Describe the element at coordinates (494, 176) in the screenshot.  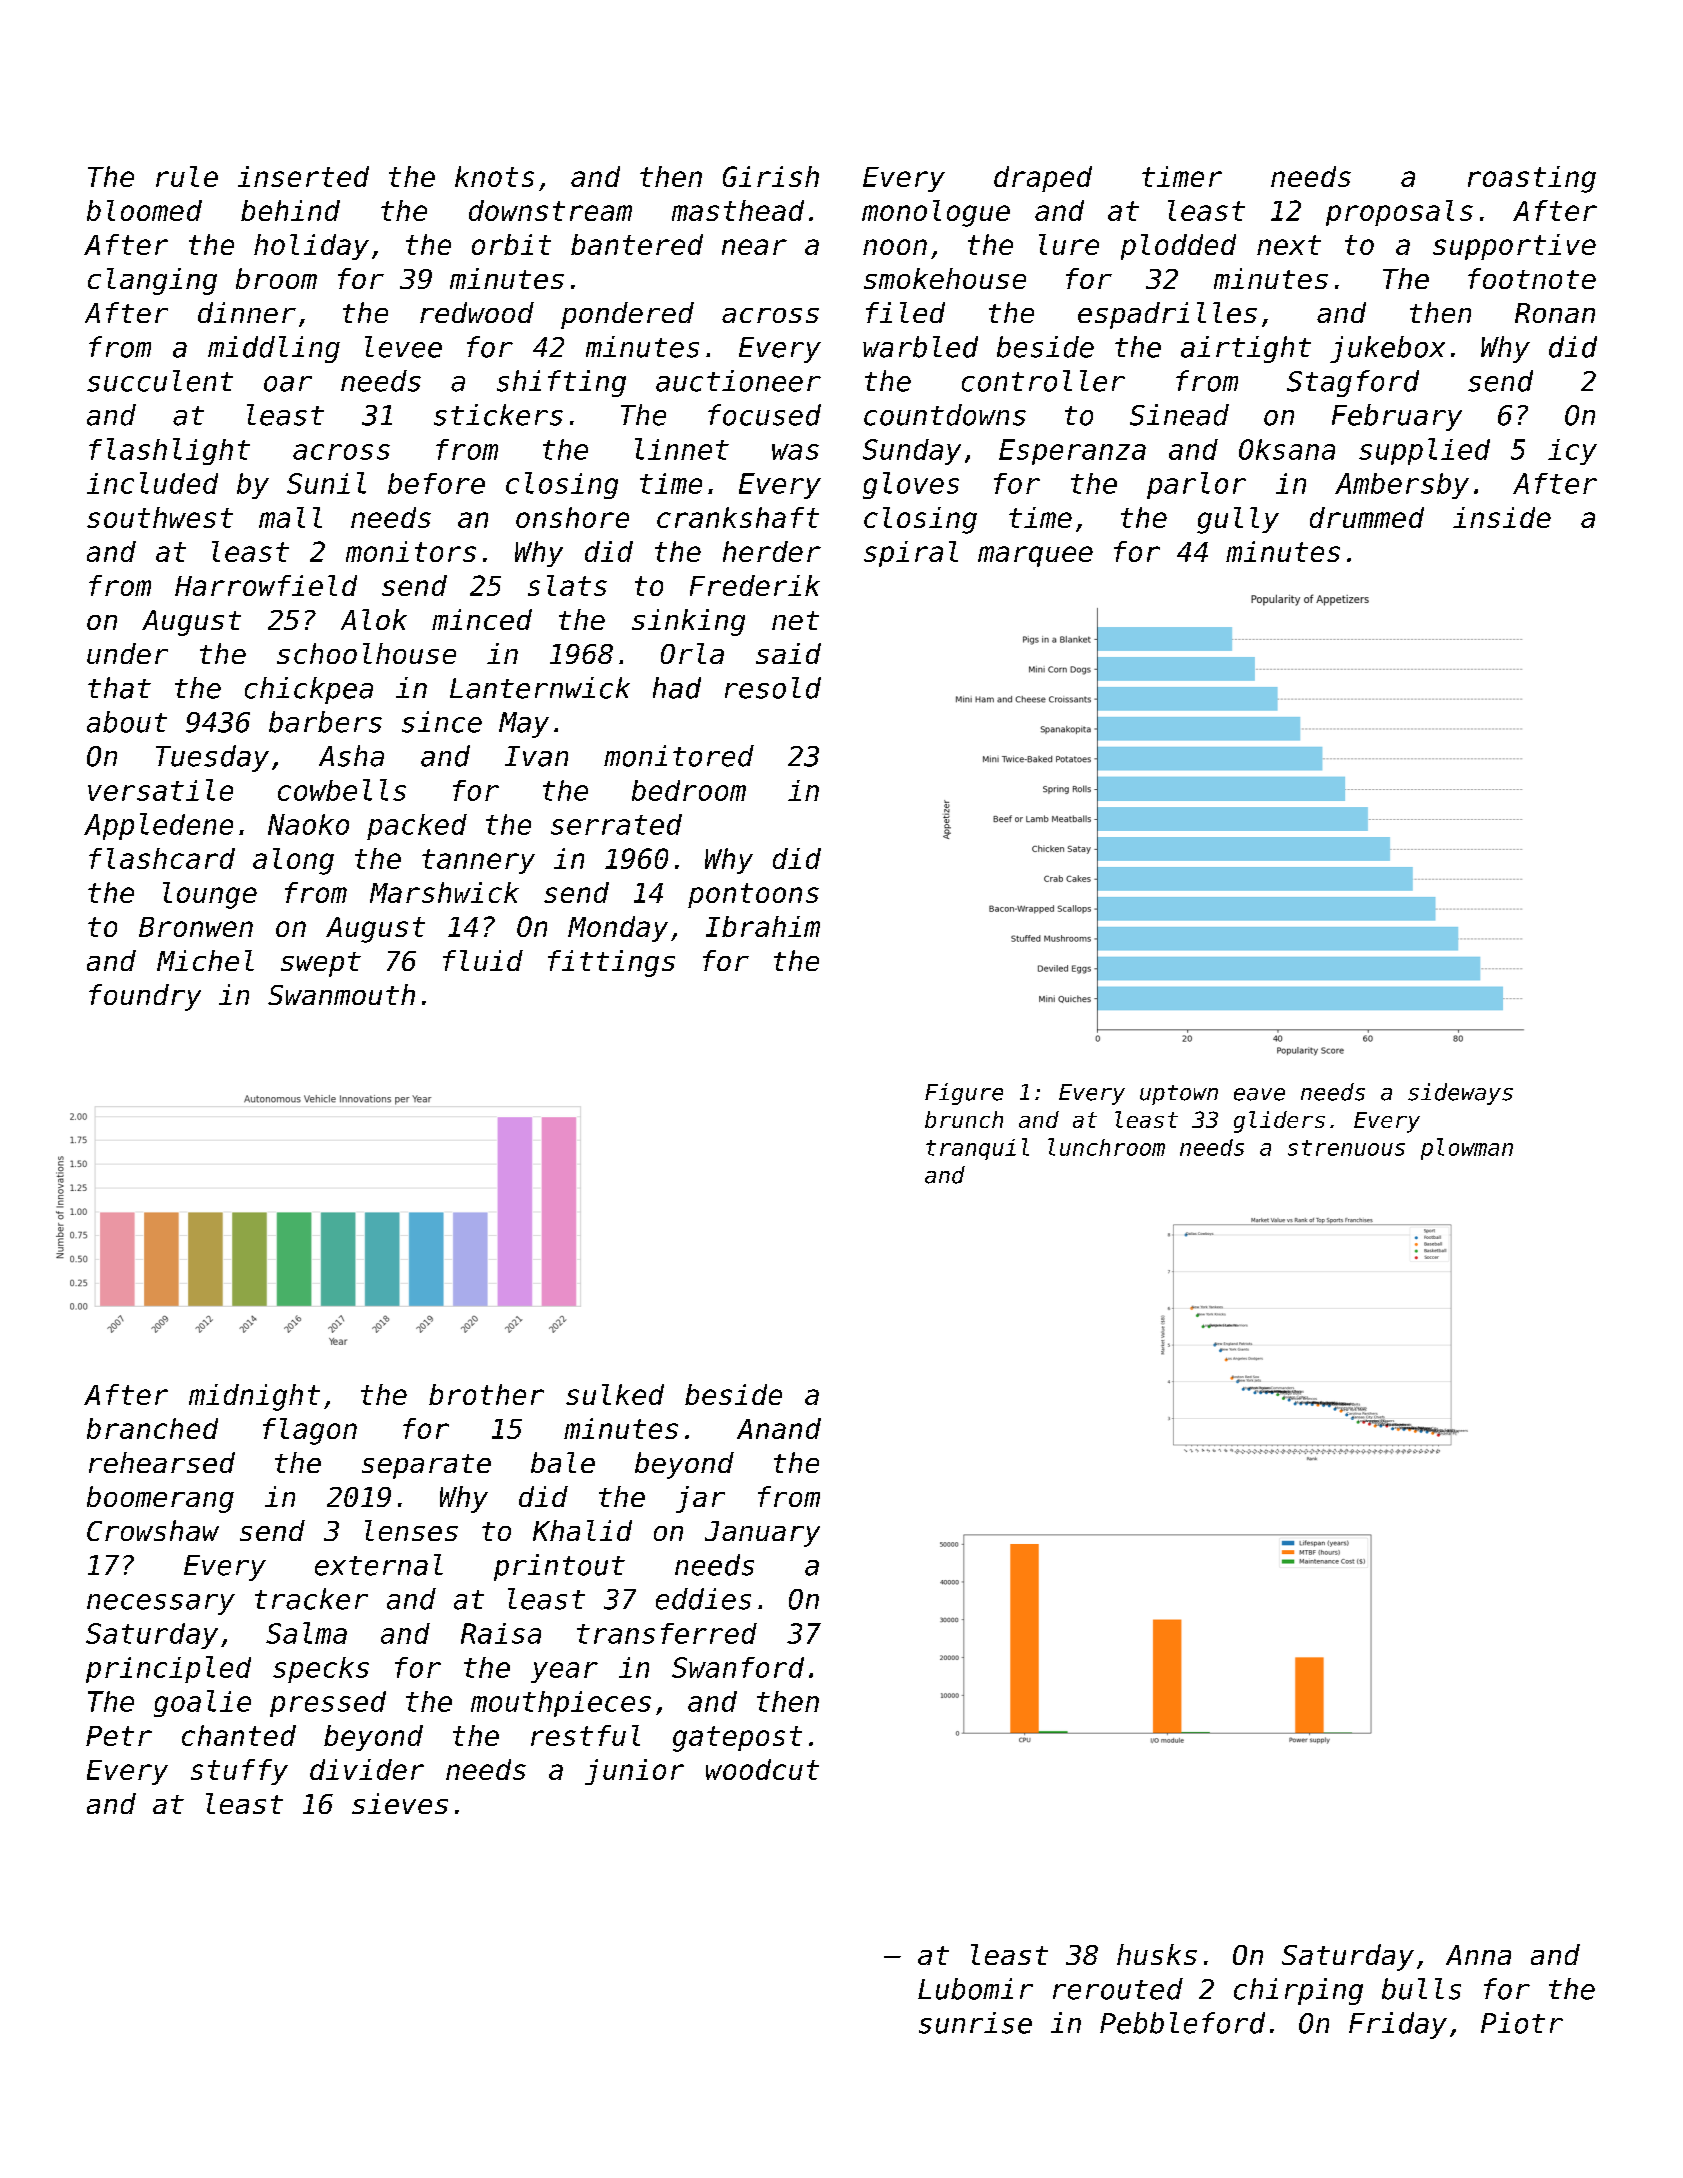
I see `knots` at that location.
